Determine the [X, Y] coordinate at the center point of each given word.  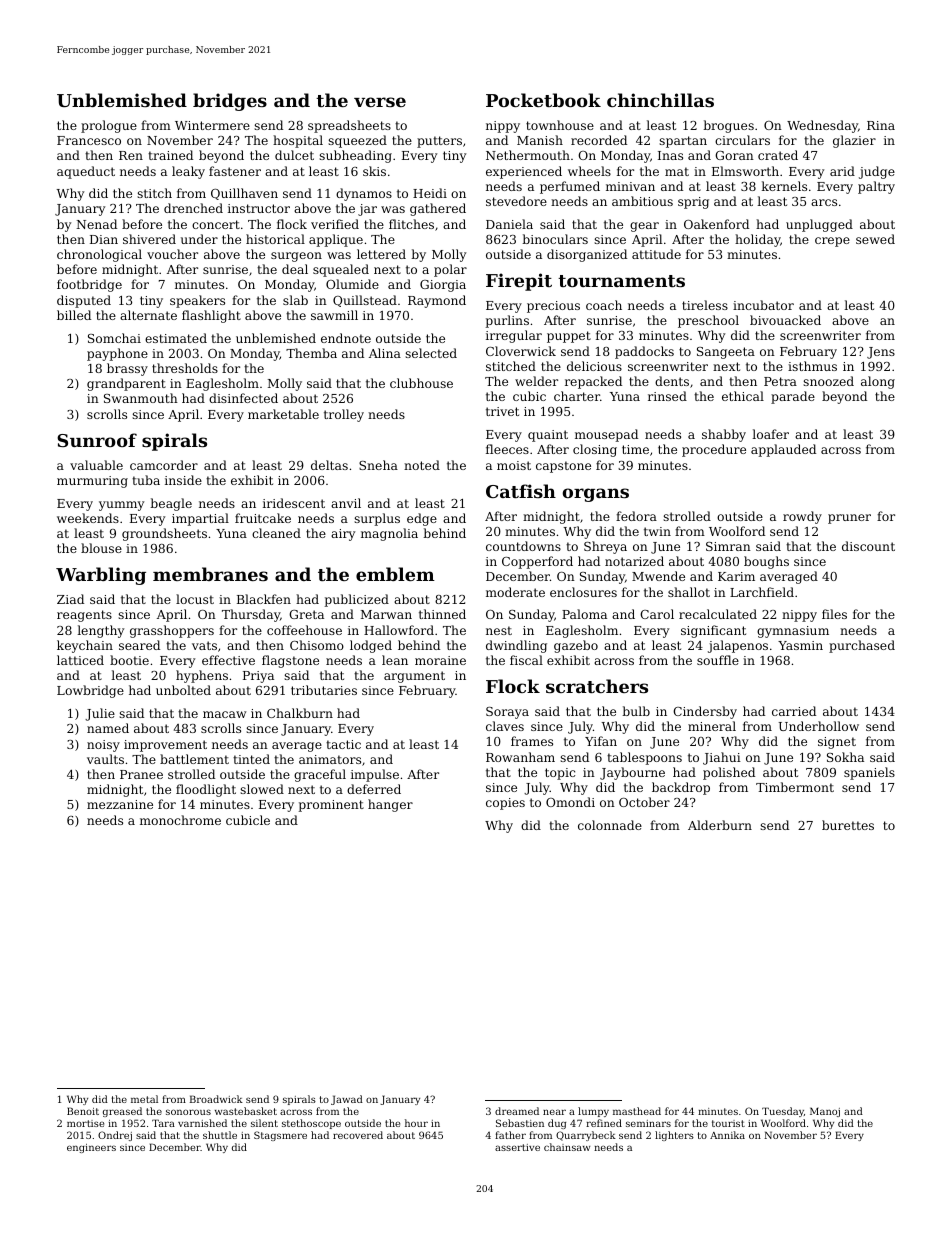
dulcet [294, 155]
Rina [881, 125]
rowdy [802, 517]
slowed [262, 789]
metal [144, 1099]
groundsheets [164, 534]
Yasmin [800, 645]
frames [532, 741]
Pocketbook [543, 100]
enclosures [583, 592]
